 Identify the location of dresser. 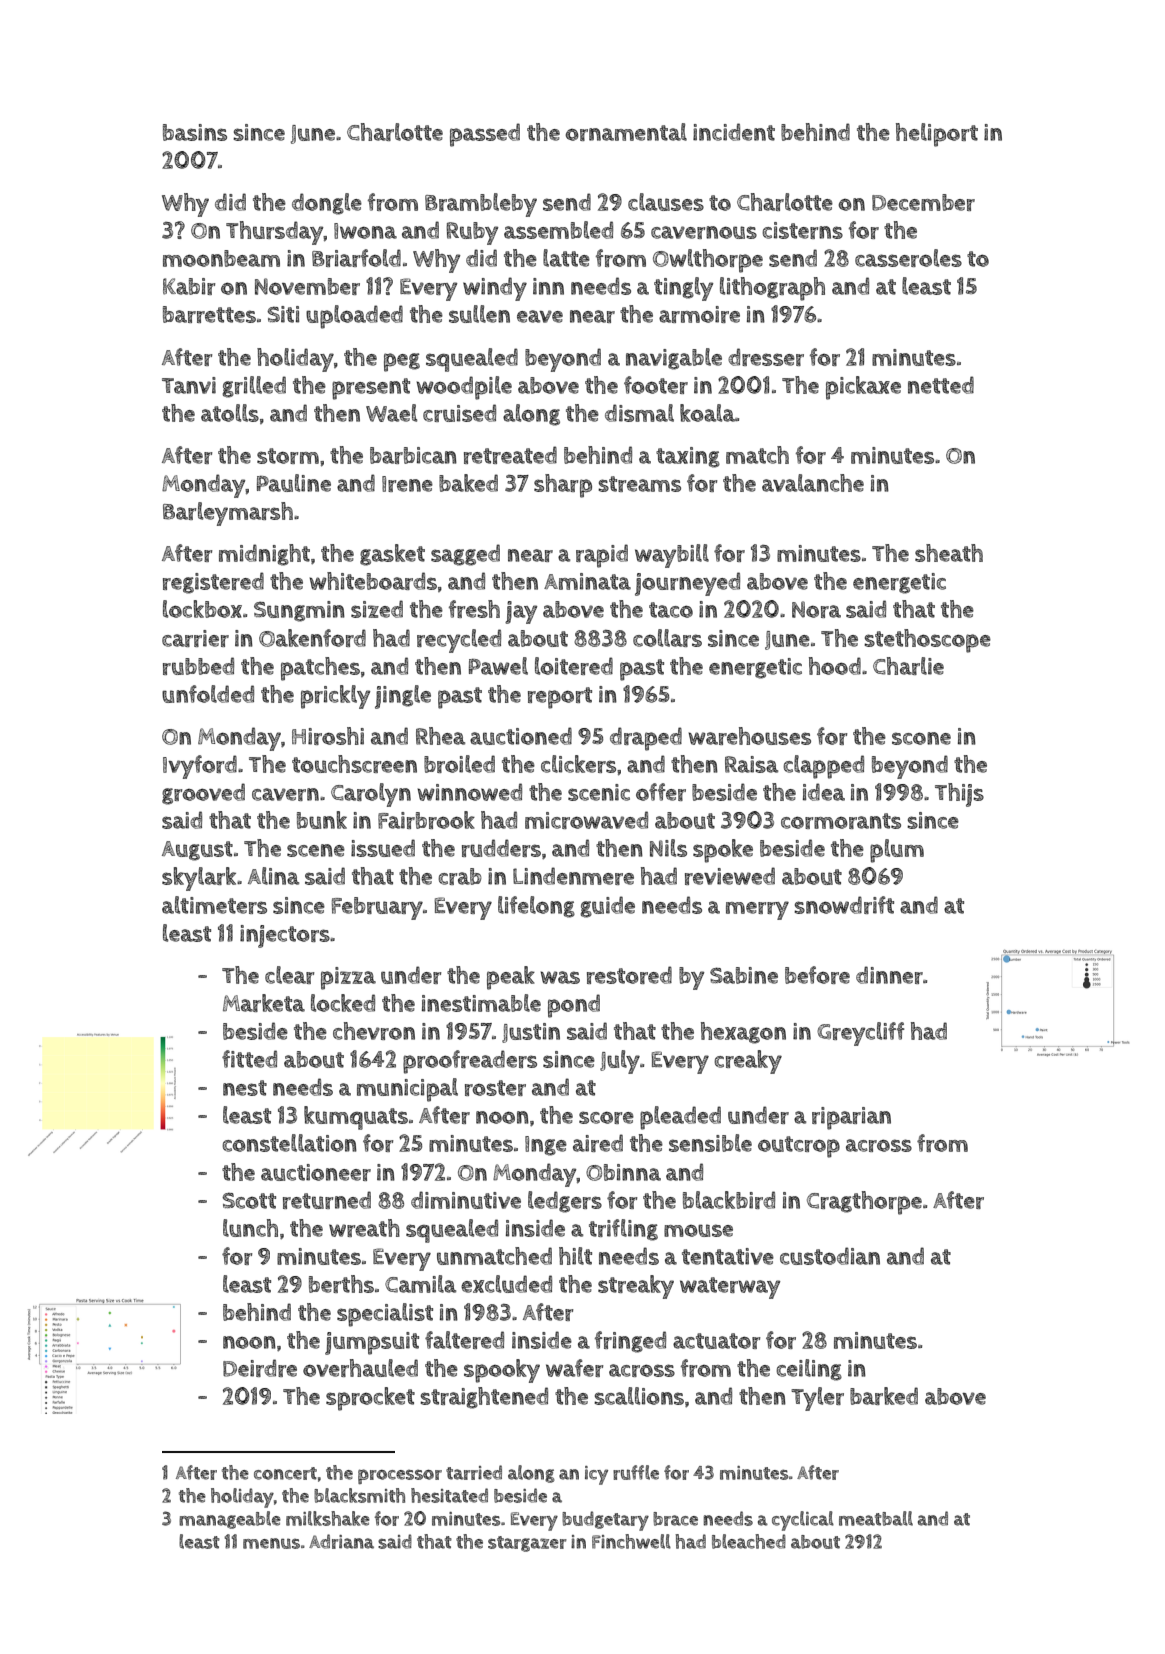
(766, 357).
